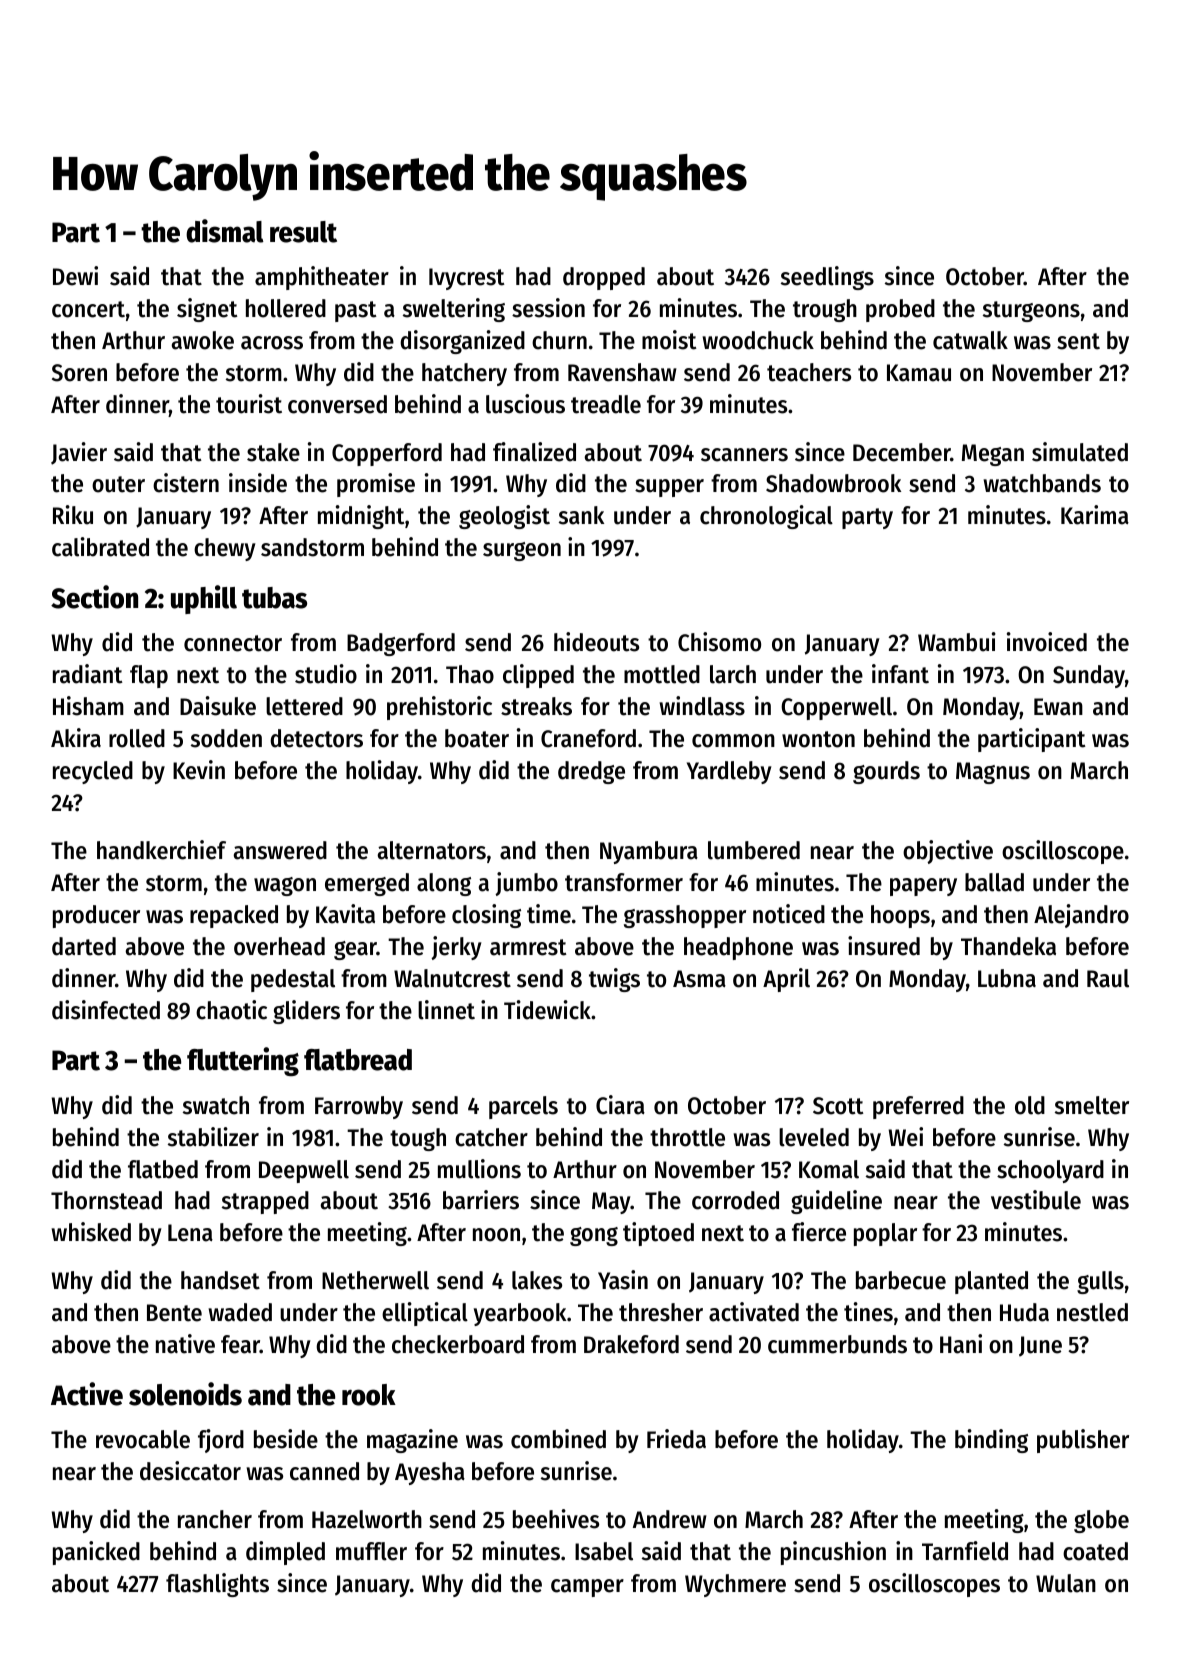 Image resolution: width=1181 pixels, height=1671 pixels. I want to click on dropped, so click(604, 278).
